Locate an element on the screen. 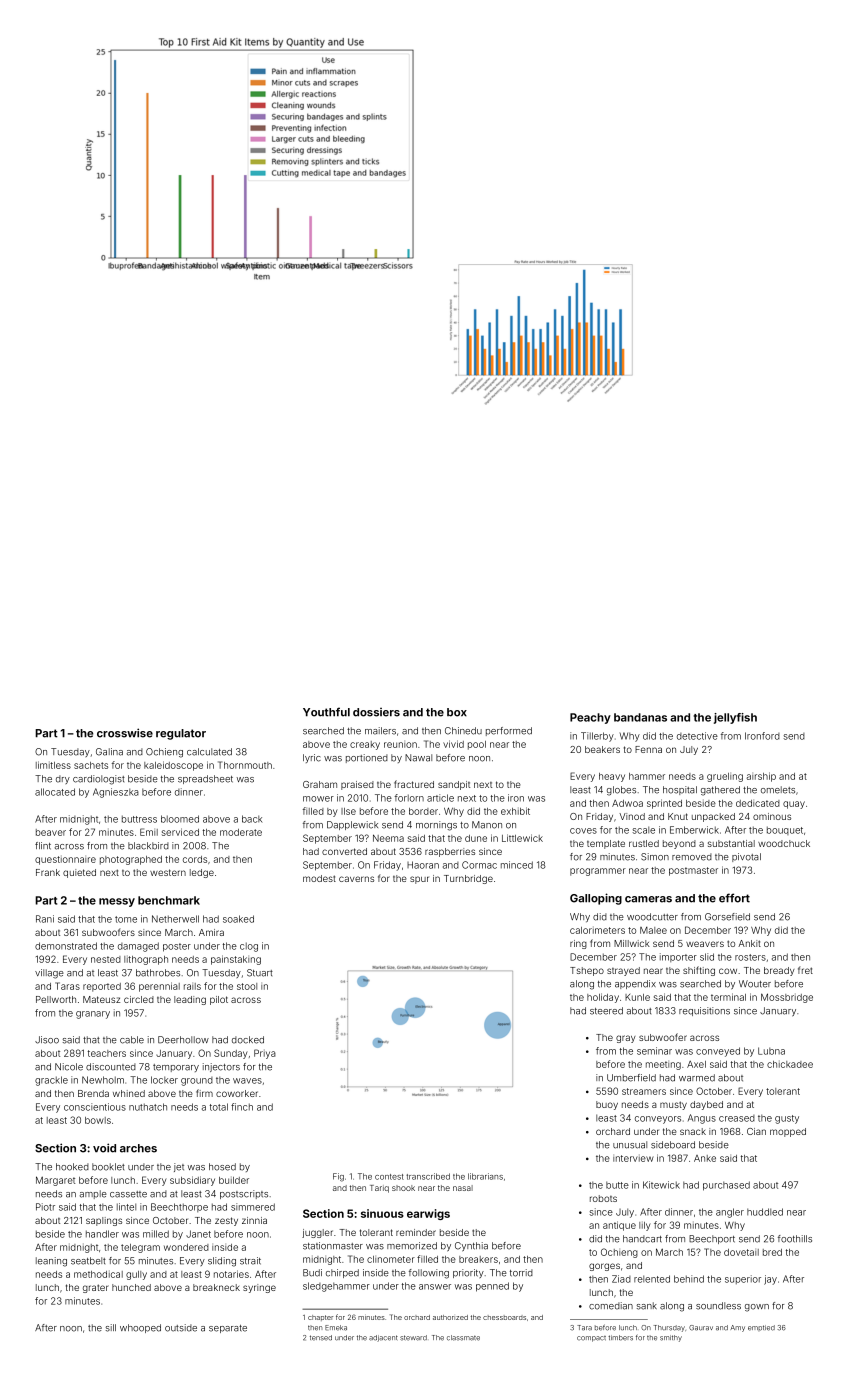 The width and height of the screenshot is (849, 1400). quieted is located at coordinates (79, 873).
